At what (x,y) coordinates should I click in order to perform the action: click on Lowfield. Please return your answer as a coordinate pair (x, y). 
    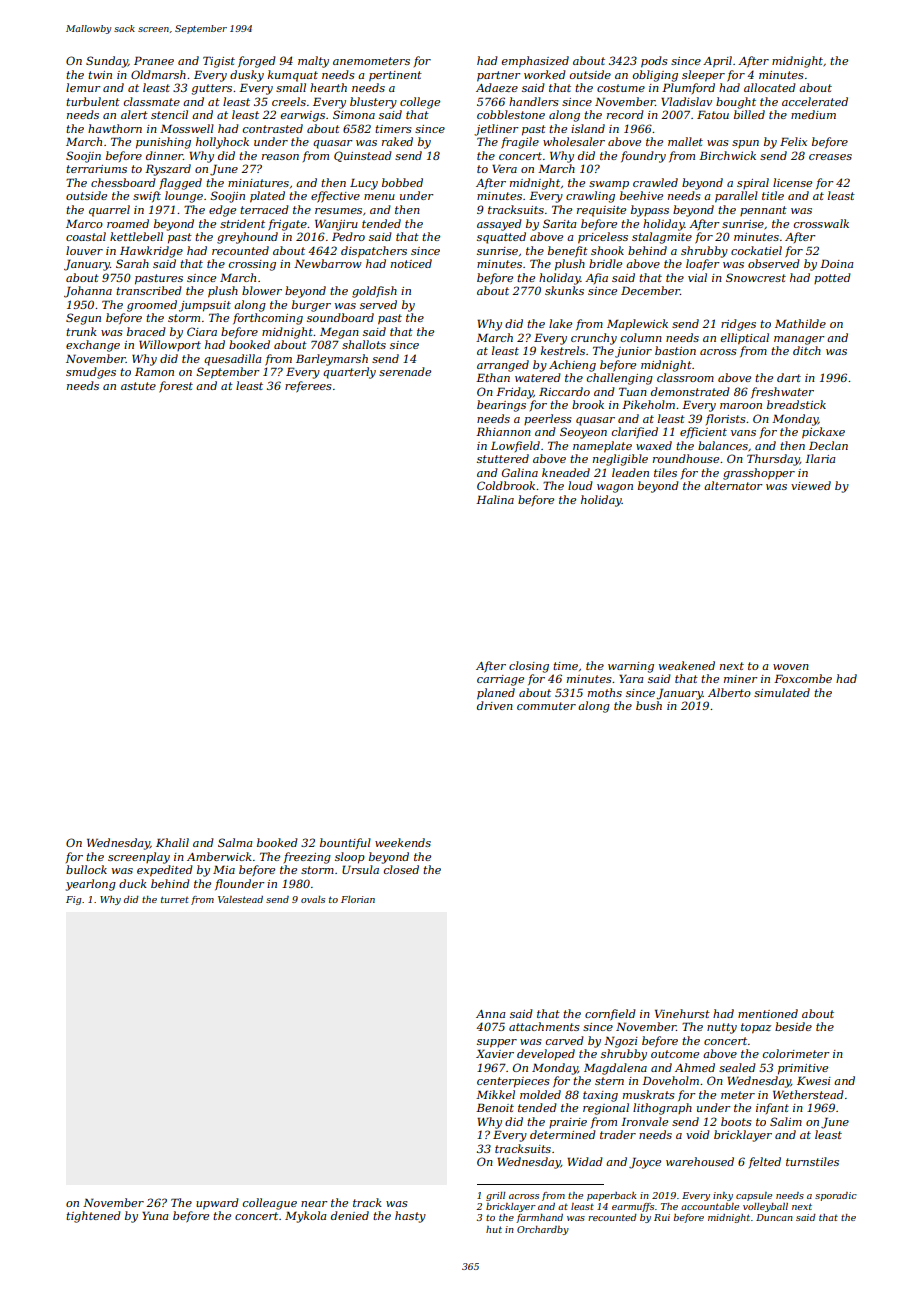
    Looking at the image, I should click on (515, 446).
